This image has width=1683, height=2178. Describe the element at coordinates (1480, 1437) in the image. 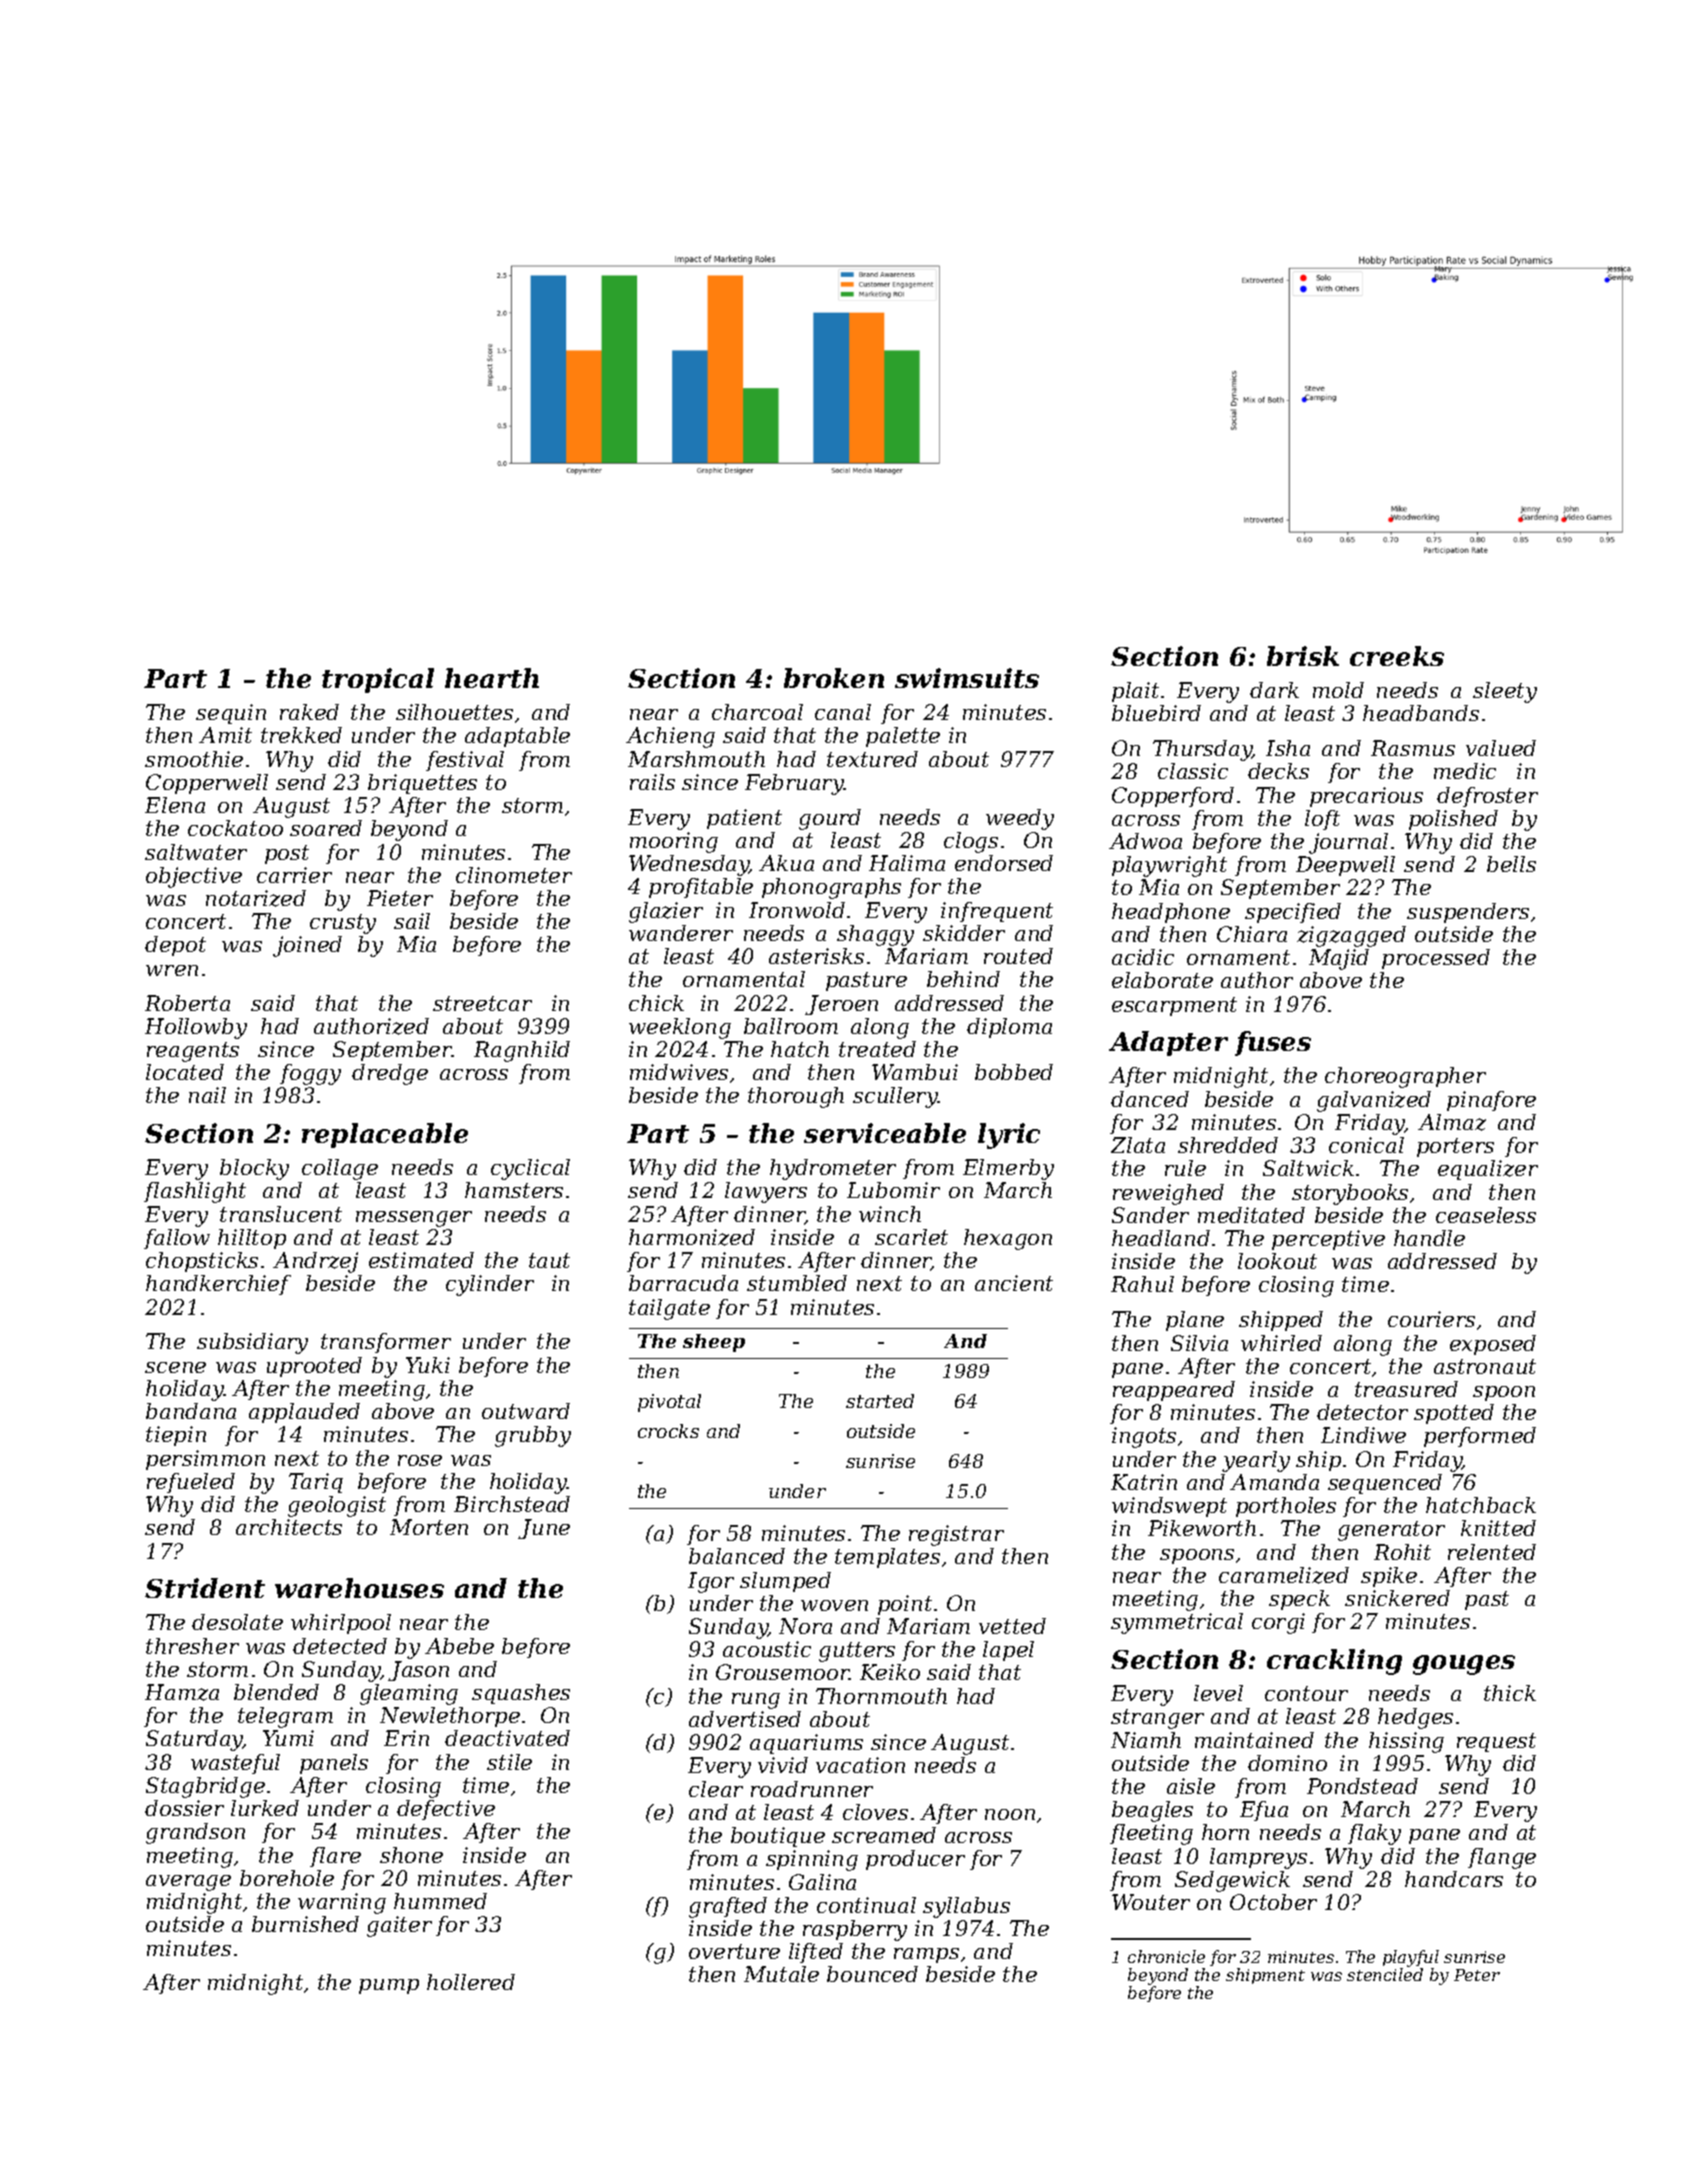

I see `performed` at that location.
